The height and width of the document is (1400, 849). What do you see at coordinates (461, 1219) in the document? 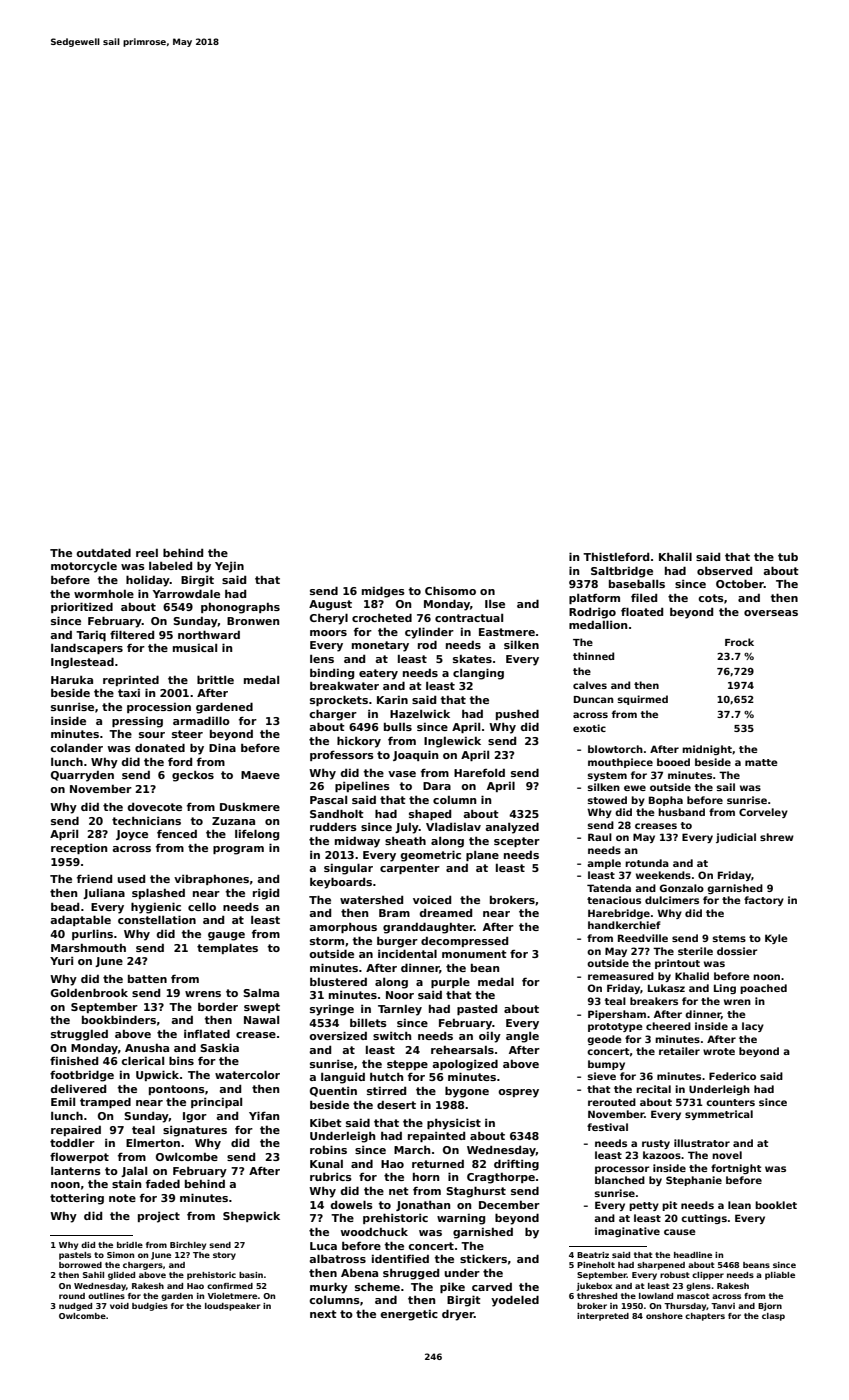
I see `warning` at bounding box center [461, 1219].
